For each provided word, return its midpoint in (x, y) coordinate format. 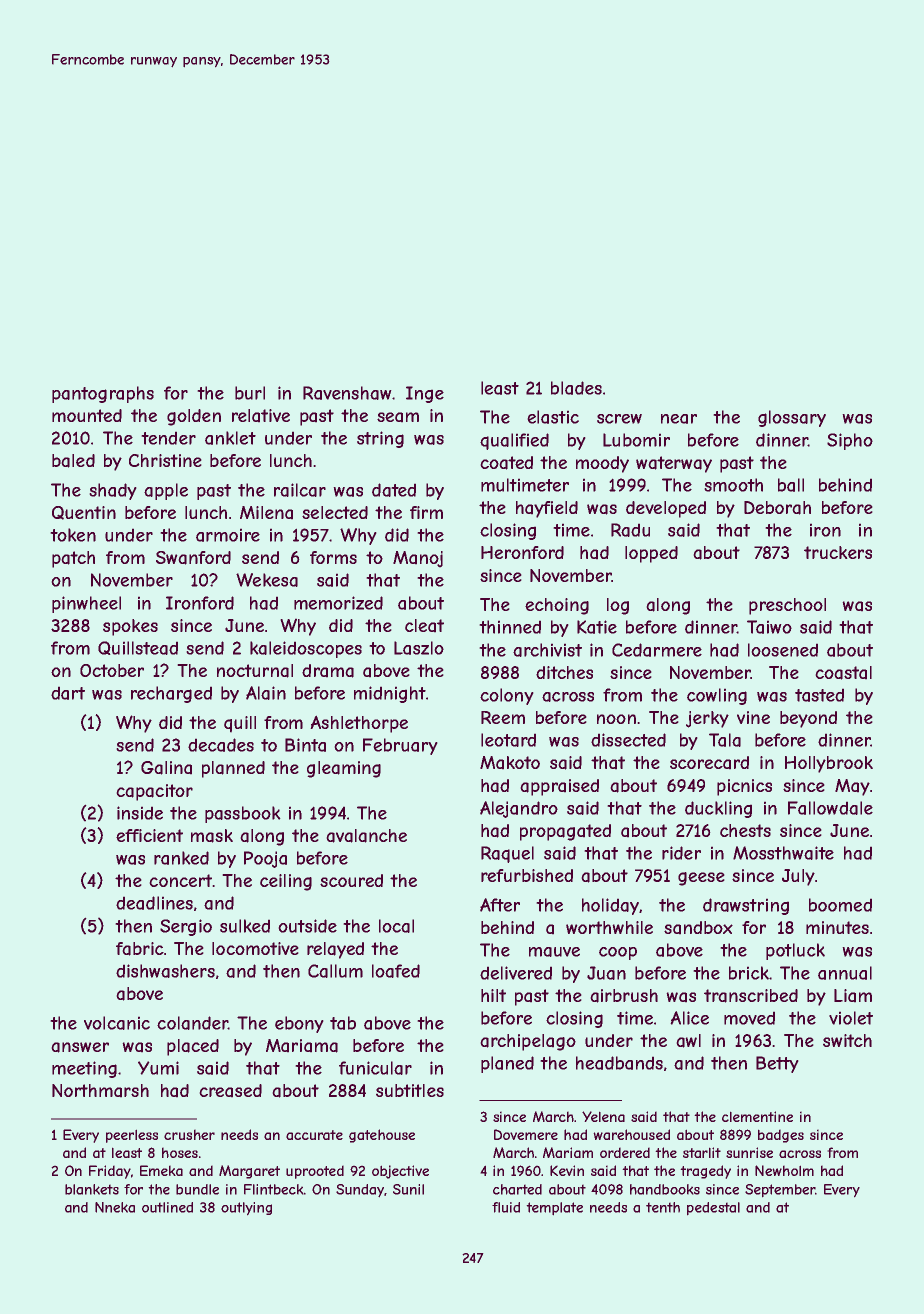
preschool (787, 606)
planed (507, 1064)
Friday (110, 1172)
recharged (171, 694)
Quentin (84, 513)
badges (781, 1136)
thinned (510, 627)
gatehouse (382, 1136)
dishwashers (165, 971)
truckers (838, 552)
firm (426, 512)
